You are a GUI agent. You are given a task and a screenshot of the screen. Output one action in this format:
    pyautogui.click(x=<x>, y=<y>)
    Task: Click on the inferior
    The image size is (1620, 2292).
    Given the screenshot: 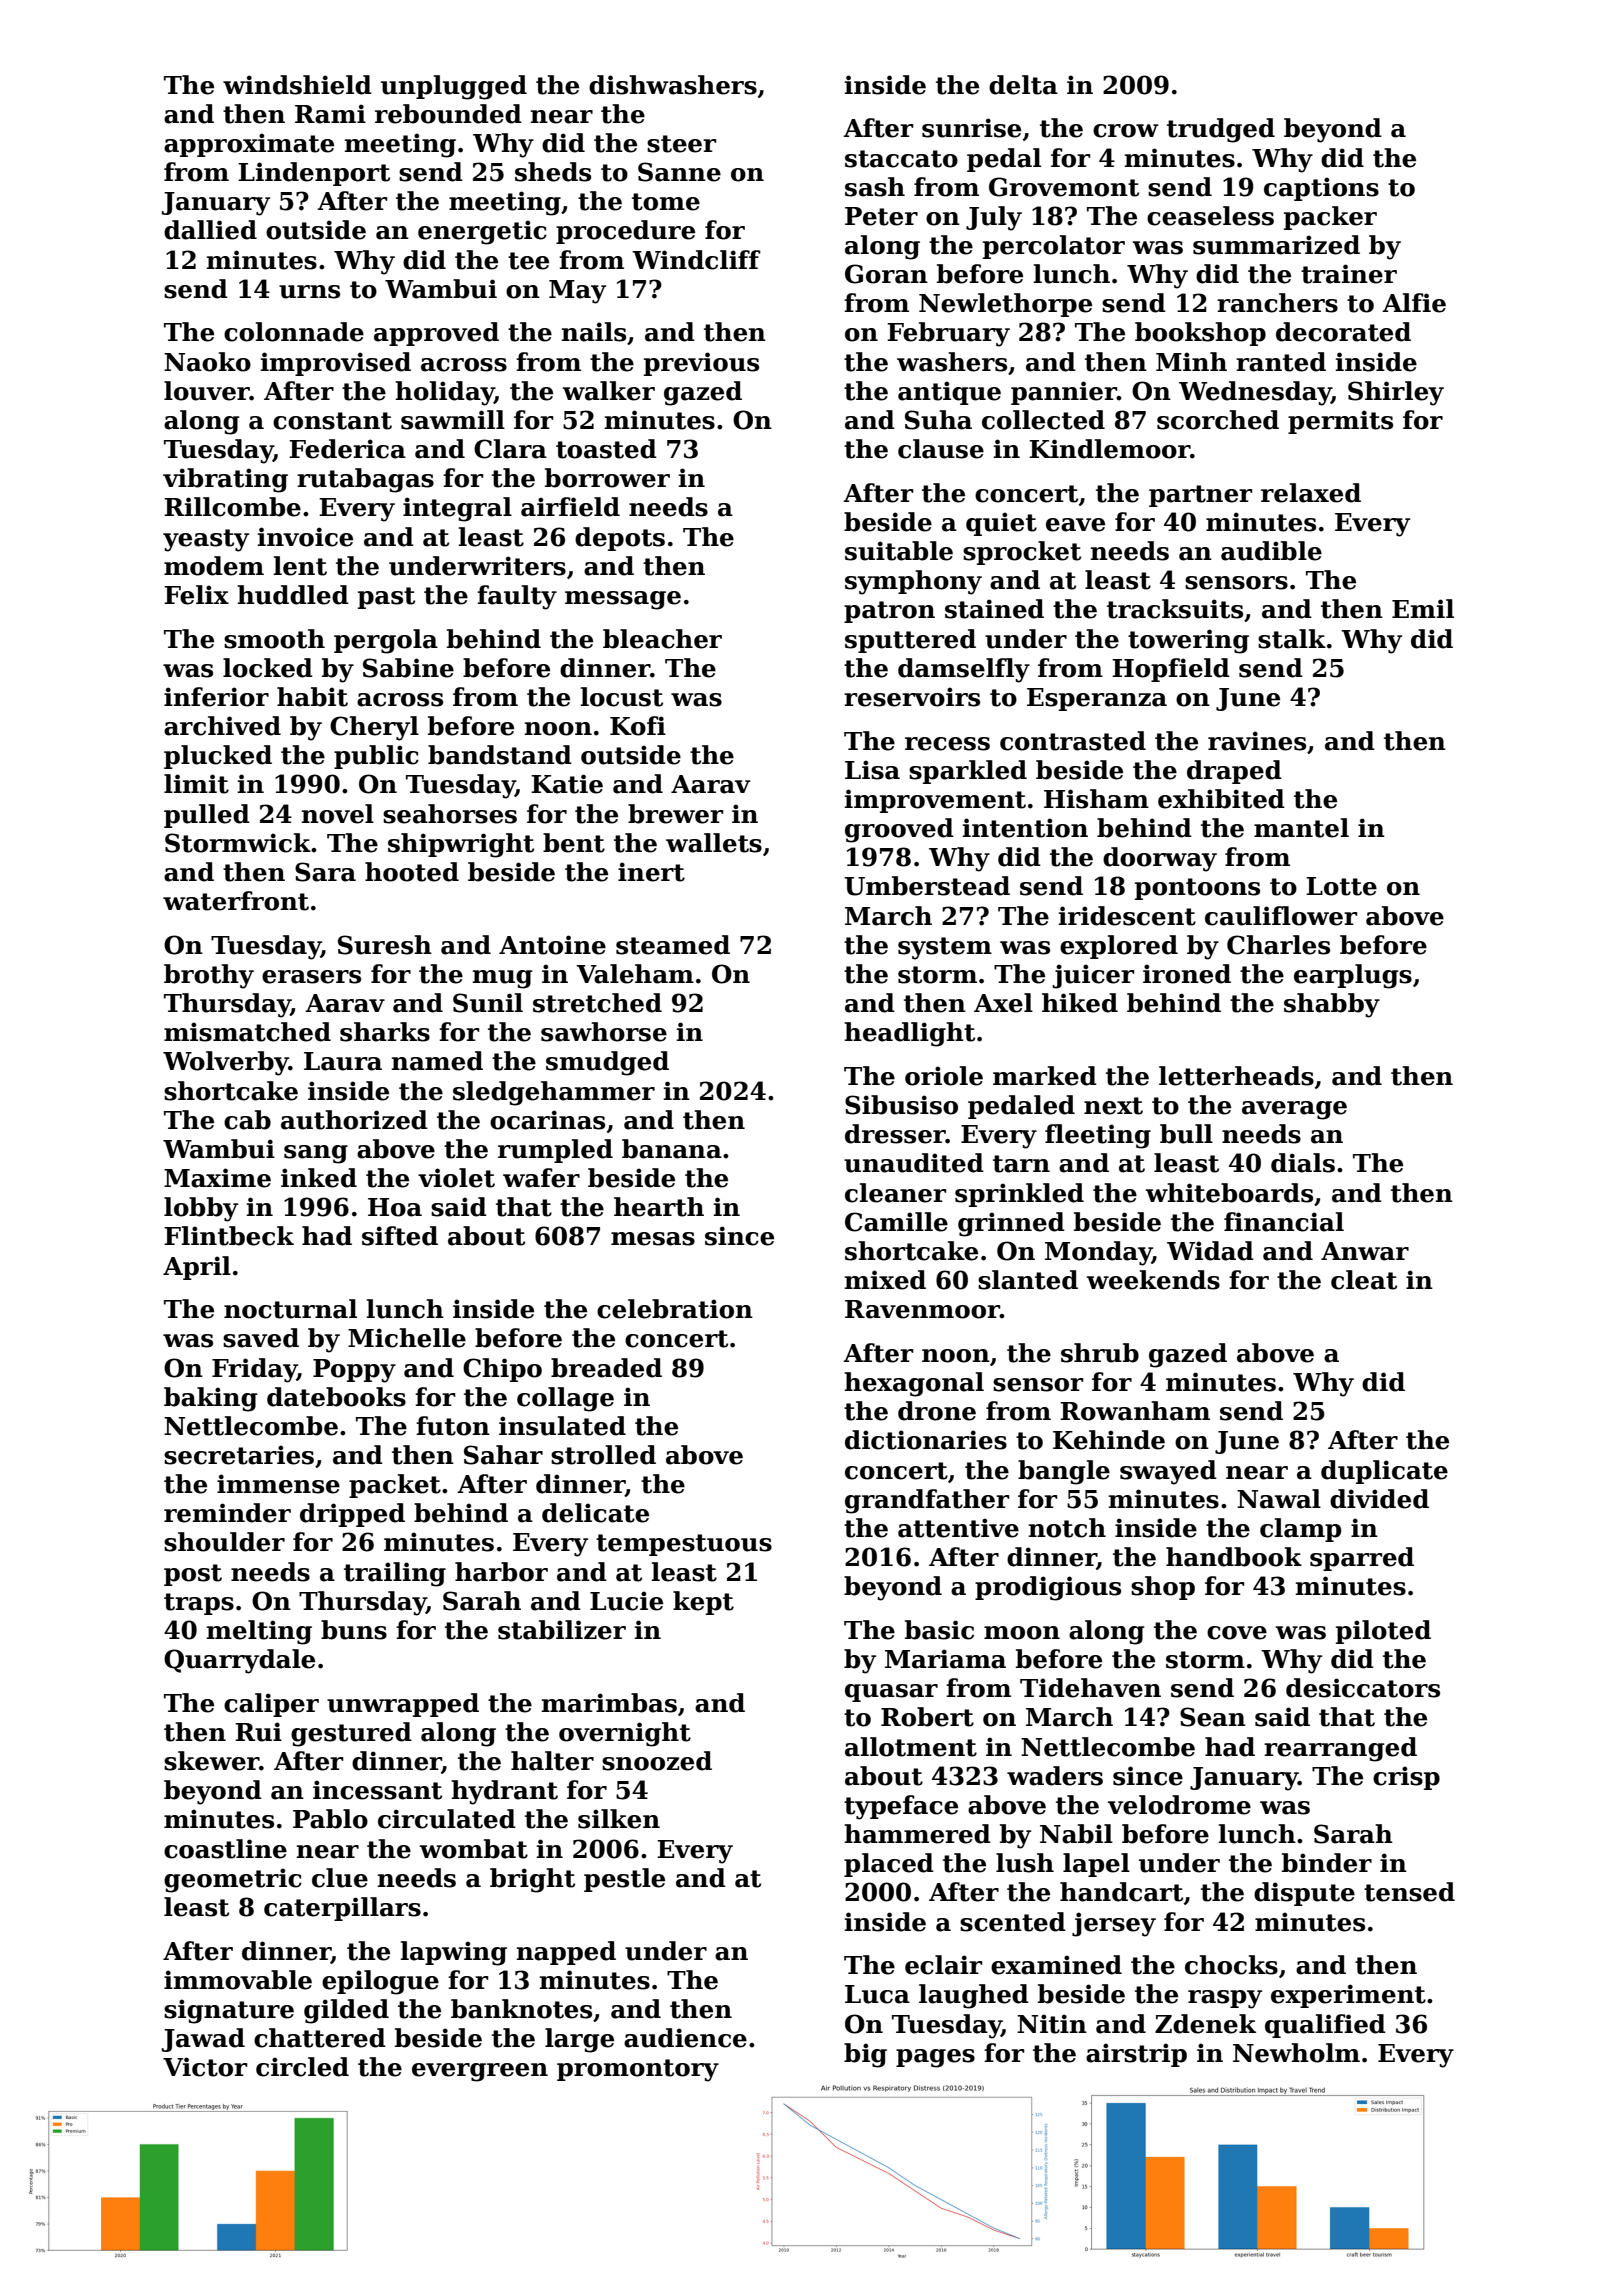 What is the action you would take?
    pyautogui.click(x=216, y=697)
